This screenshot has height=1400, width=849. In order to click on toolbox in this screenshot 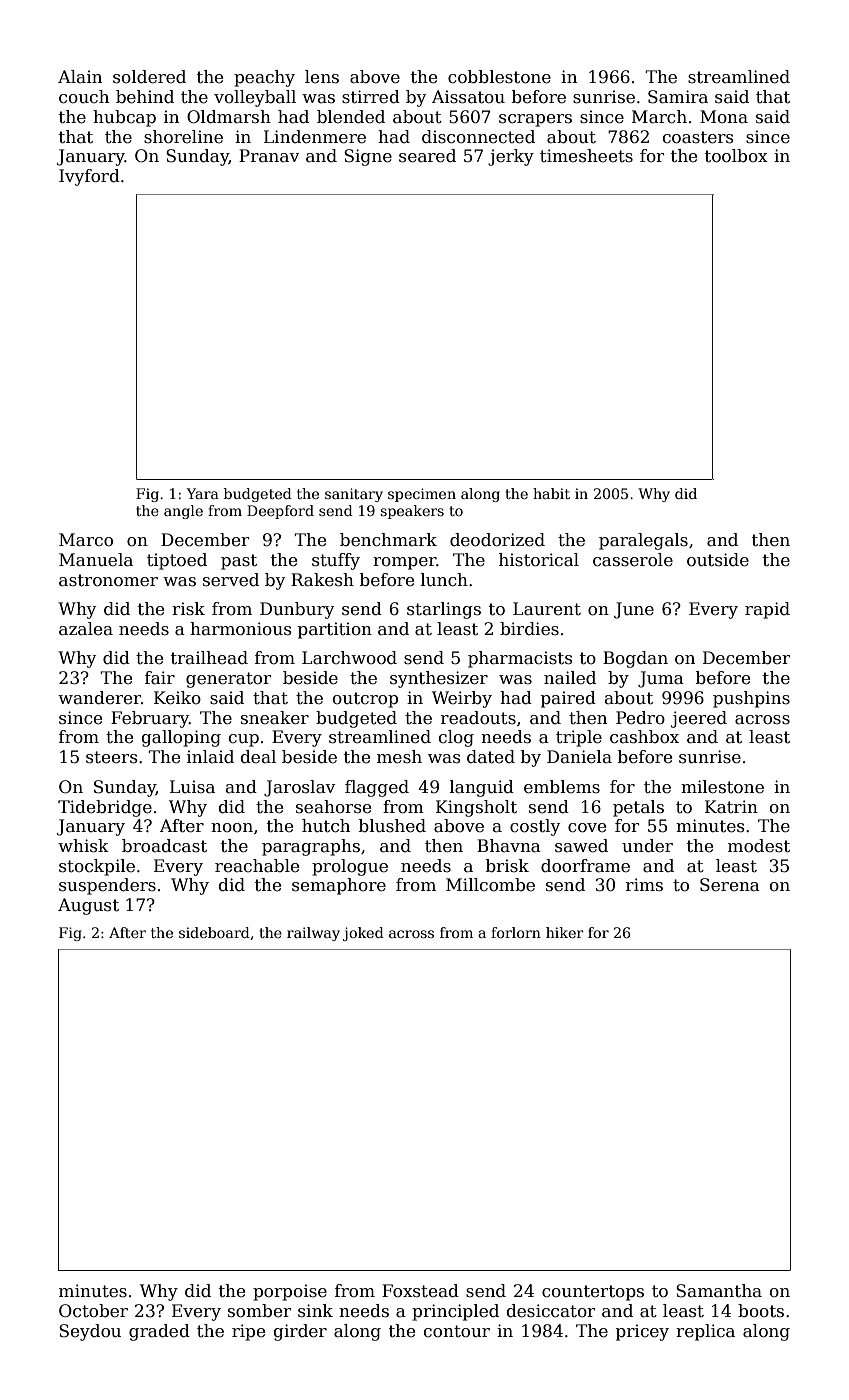, I will do `click(736, 156)`.
